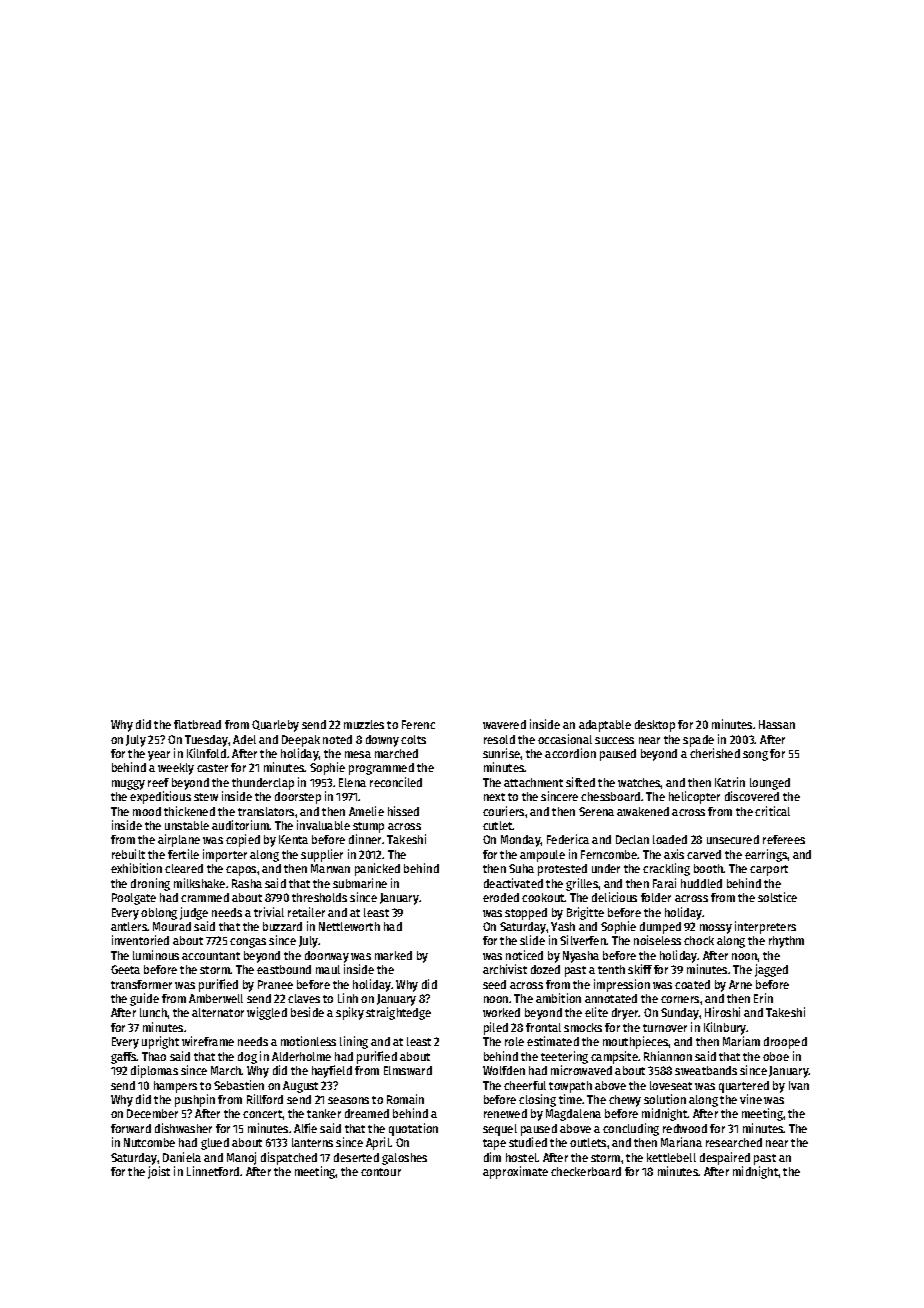 This image has height=1308, width=924. Describe the element at coordinates (128, 785) in the image. I see `muggy` at that location.
